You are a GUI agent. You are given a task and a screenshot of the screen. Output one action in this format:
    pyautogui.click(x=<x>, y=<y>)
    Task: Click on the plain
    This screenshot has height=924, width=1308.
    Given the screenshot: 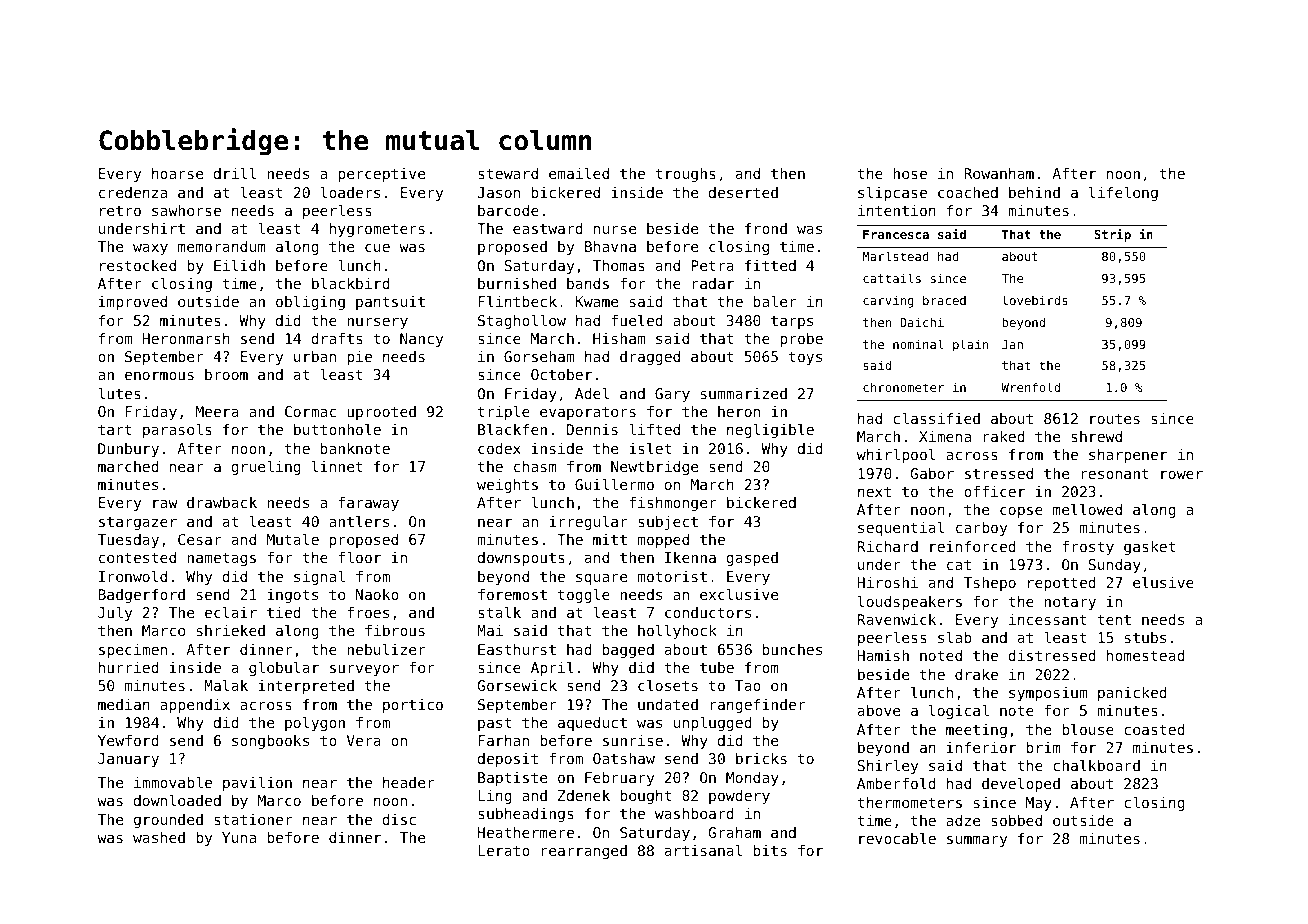 What is the action you would take?
    pyautogui.click(x=970, y=345)
